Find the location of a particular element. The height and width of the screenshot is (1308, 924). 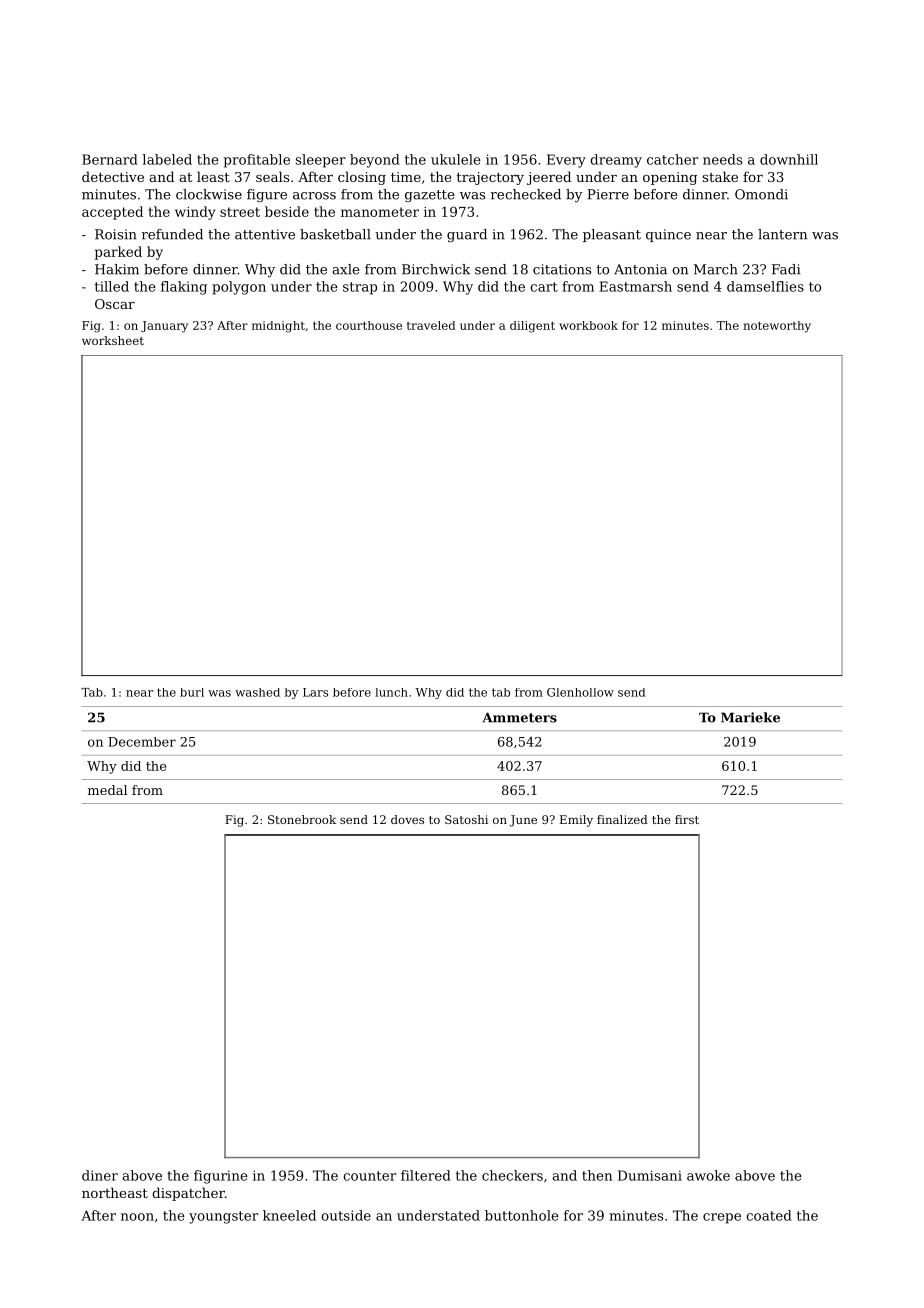

figurine is located at coordinates (221, 1177).
